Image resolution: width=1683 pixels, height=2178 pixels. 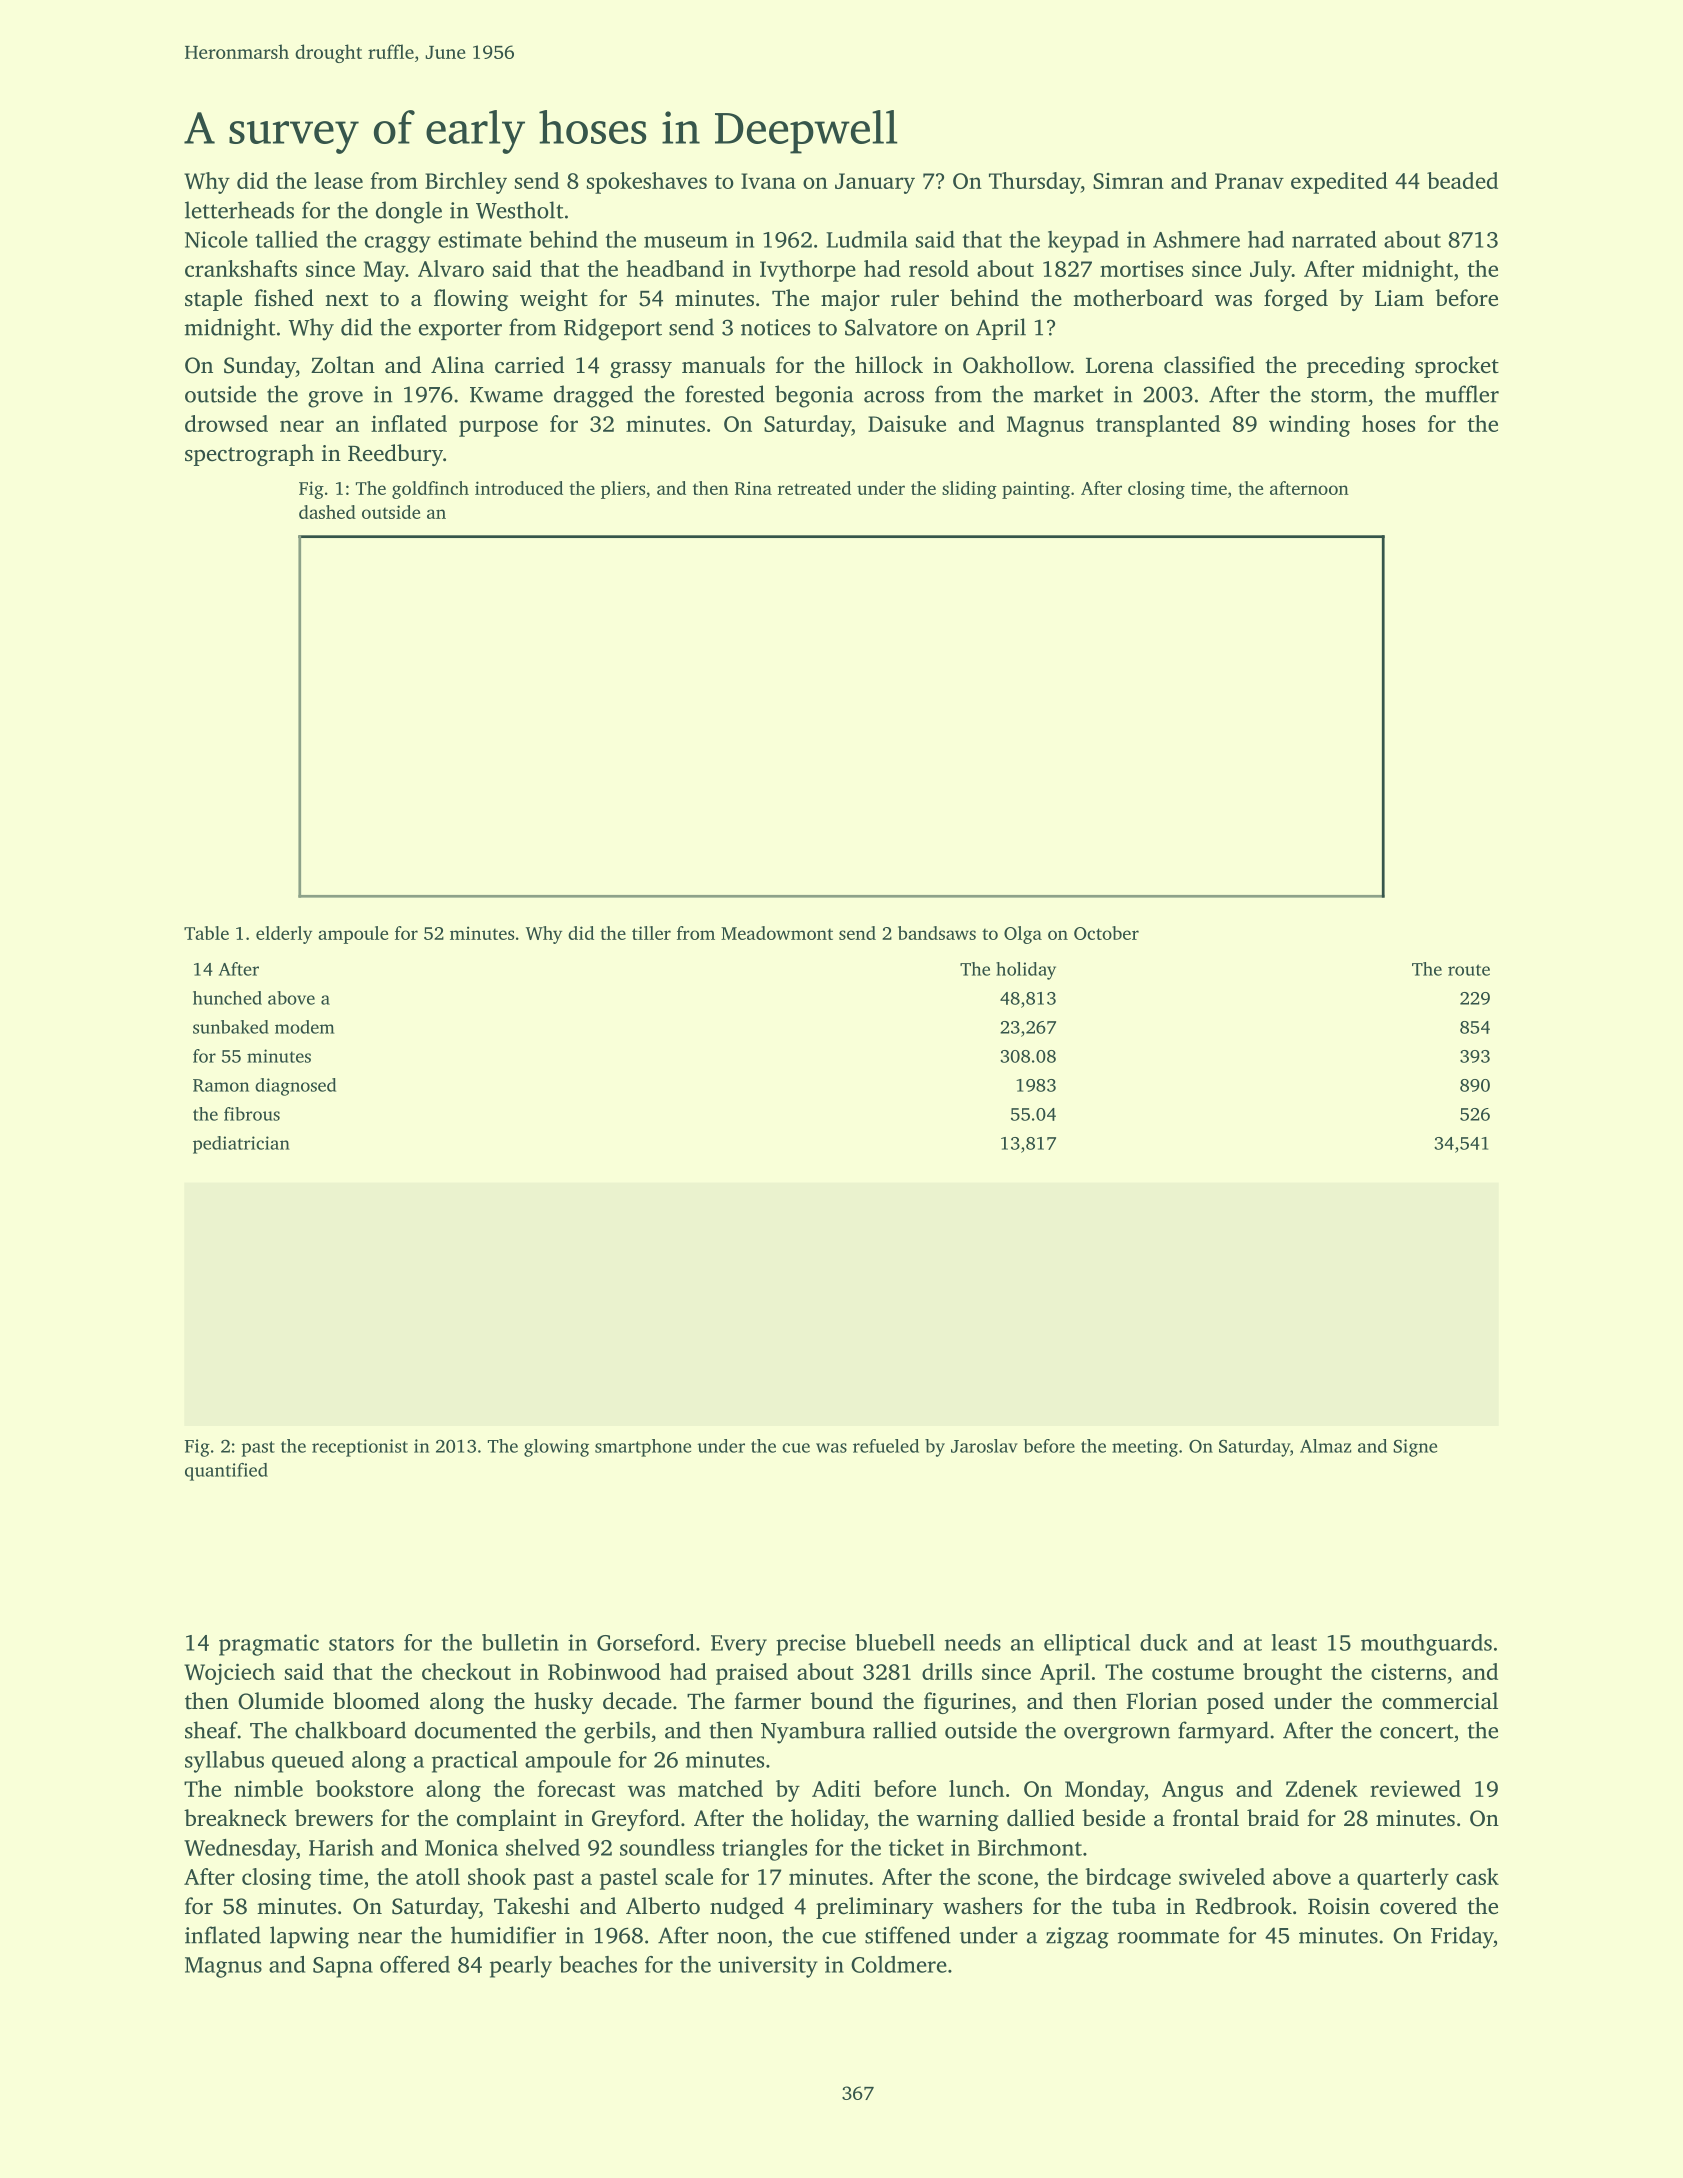 What do you see at coordinates (506, 395) in the image?
I see `Kwame` at bounding box center [506, 395].
